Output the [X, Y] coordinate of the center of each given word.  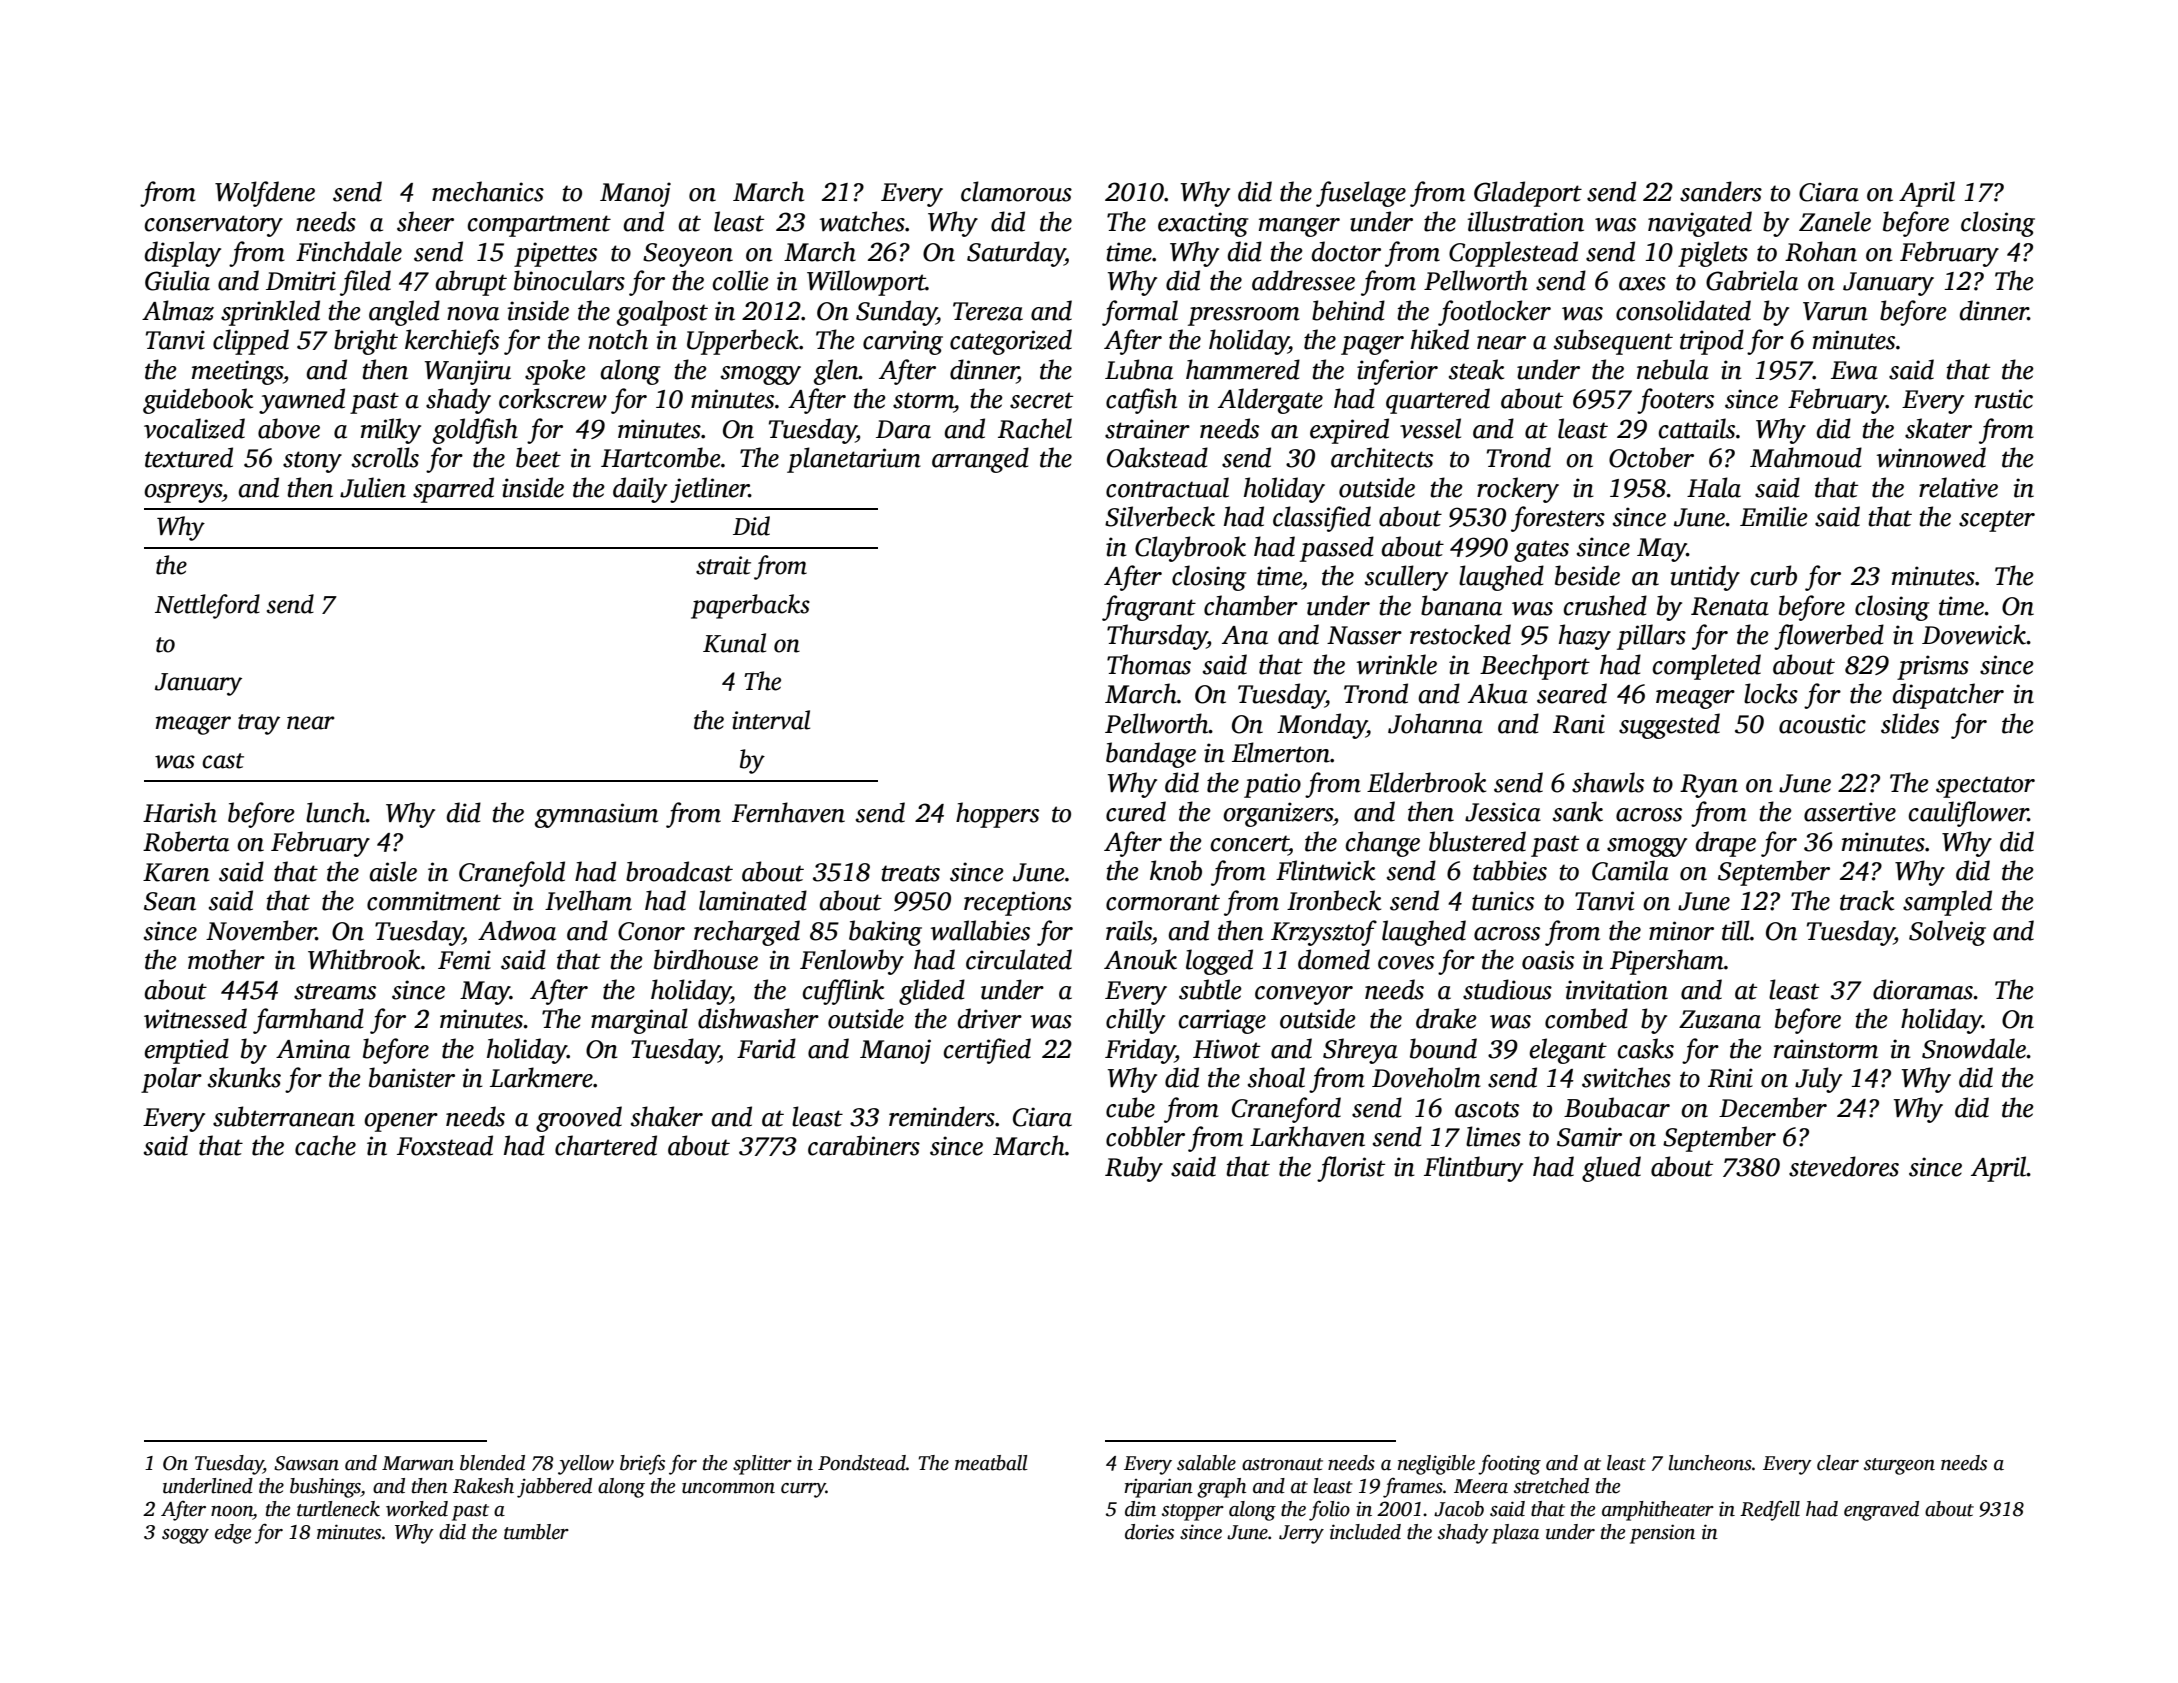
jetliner [709, 490]
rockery [1518, 490]
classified [1322, 519]
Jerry [1301, 1534]
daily [640, 490]
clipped [251, 342]
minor [1681, 931]
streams [335, 991]
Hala [1714, 487]
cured [1136, 811]
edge [233, 1534]
